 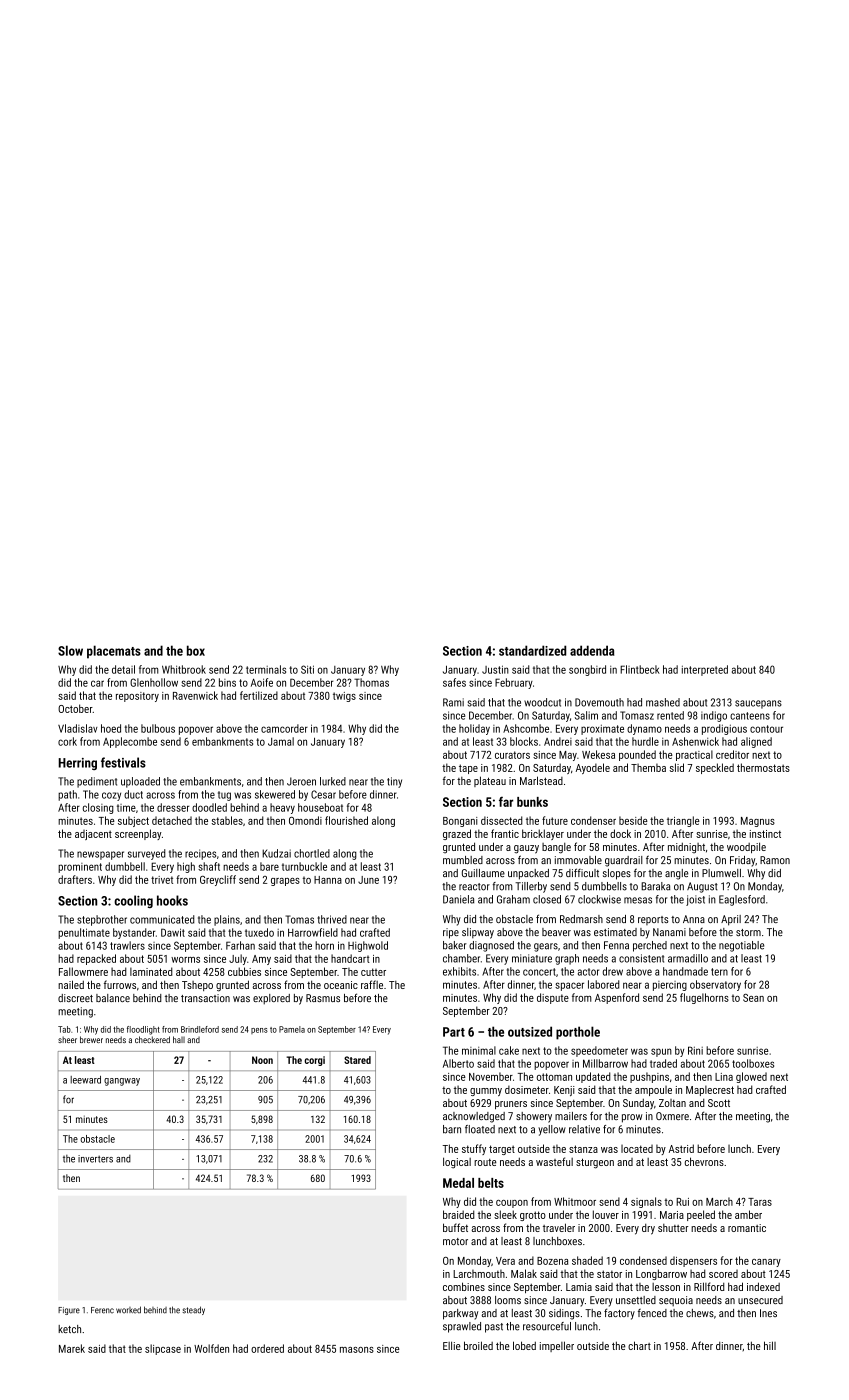 I want to click on Figure, so click(x=69, y=1311).
